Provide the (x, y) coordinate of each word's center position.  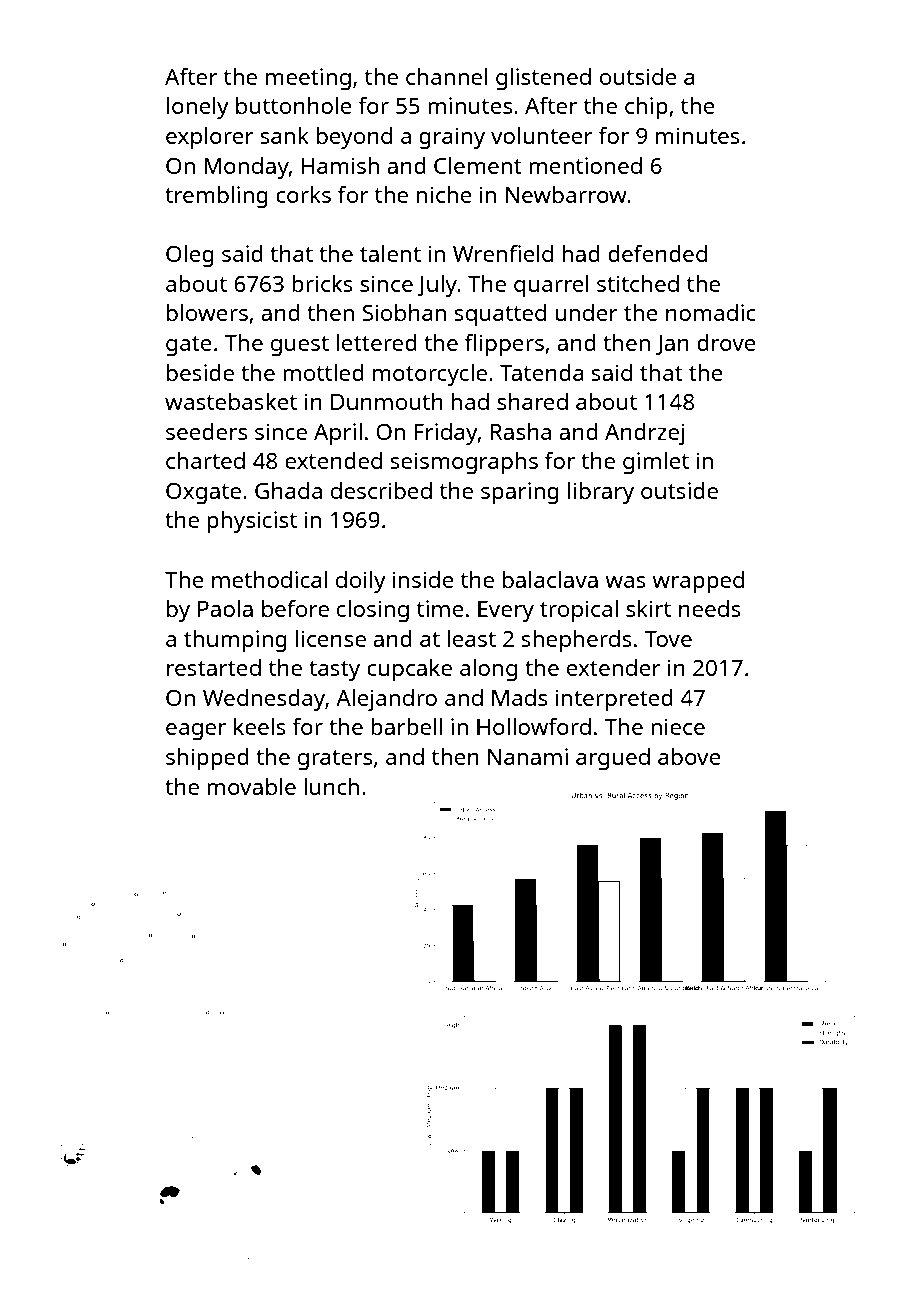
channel (447, 76)
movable (251, 786)
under (586, 312)
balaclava (550, 579)
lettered (377, 342)
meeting (308, 79)
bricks (322, 283)
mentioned (585, 165)
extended (333, 460)
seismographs (464, 463)
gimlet (656, 463)
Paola (225, 608)
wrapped (698, 582)
